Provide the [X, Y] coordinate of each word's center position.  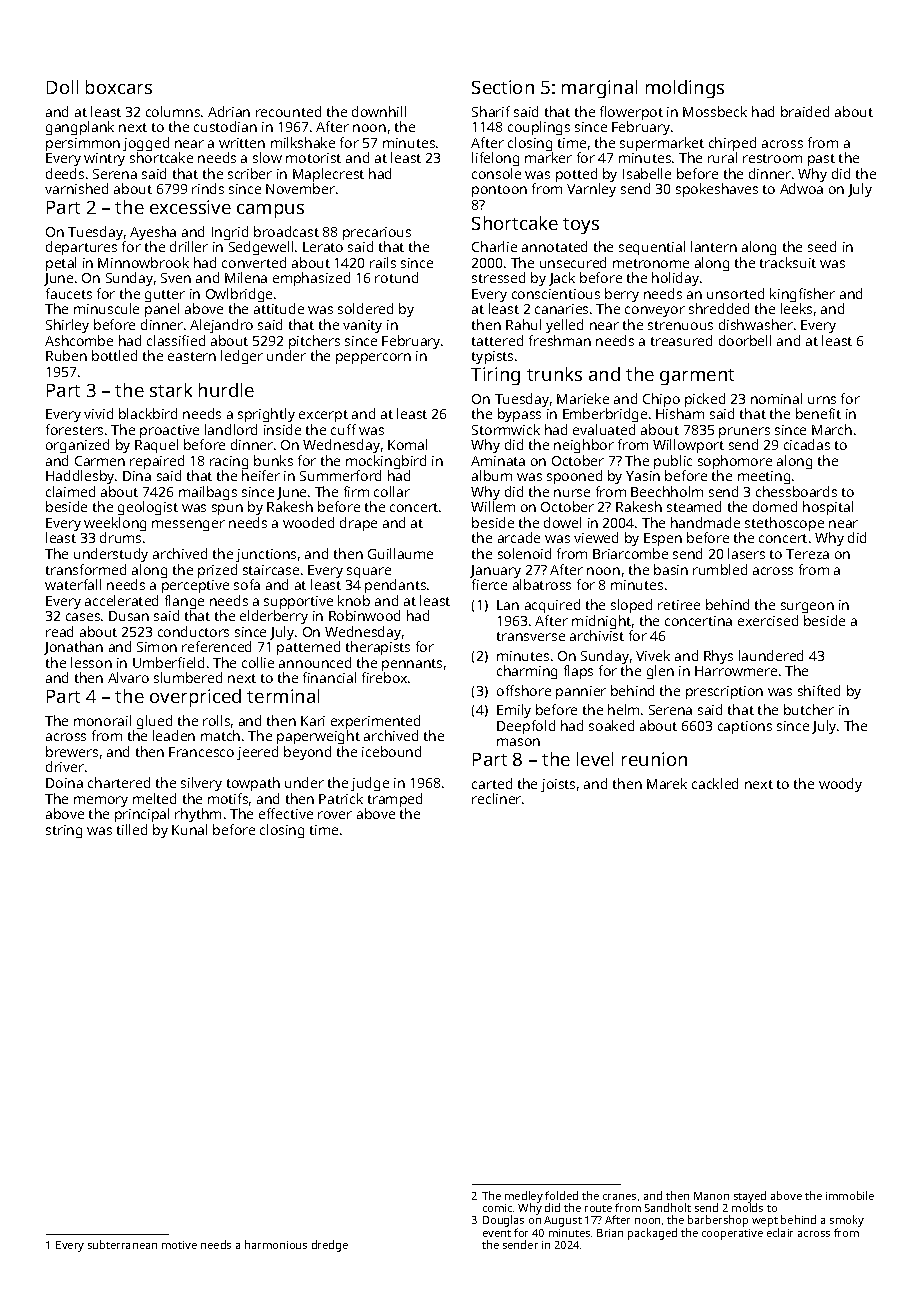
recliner [496, 798]
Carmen [100, 461]
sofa [247, 584]
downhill [379, 111]
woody [840, 785]
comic [497, 1208]
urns [822, 400]
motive [179, 1245]
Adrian [229, 111]
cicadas [807, 444]
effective [286, 813]
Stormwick [506, 429]
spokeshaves [717, 190]
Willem [493, 507]
